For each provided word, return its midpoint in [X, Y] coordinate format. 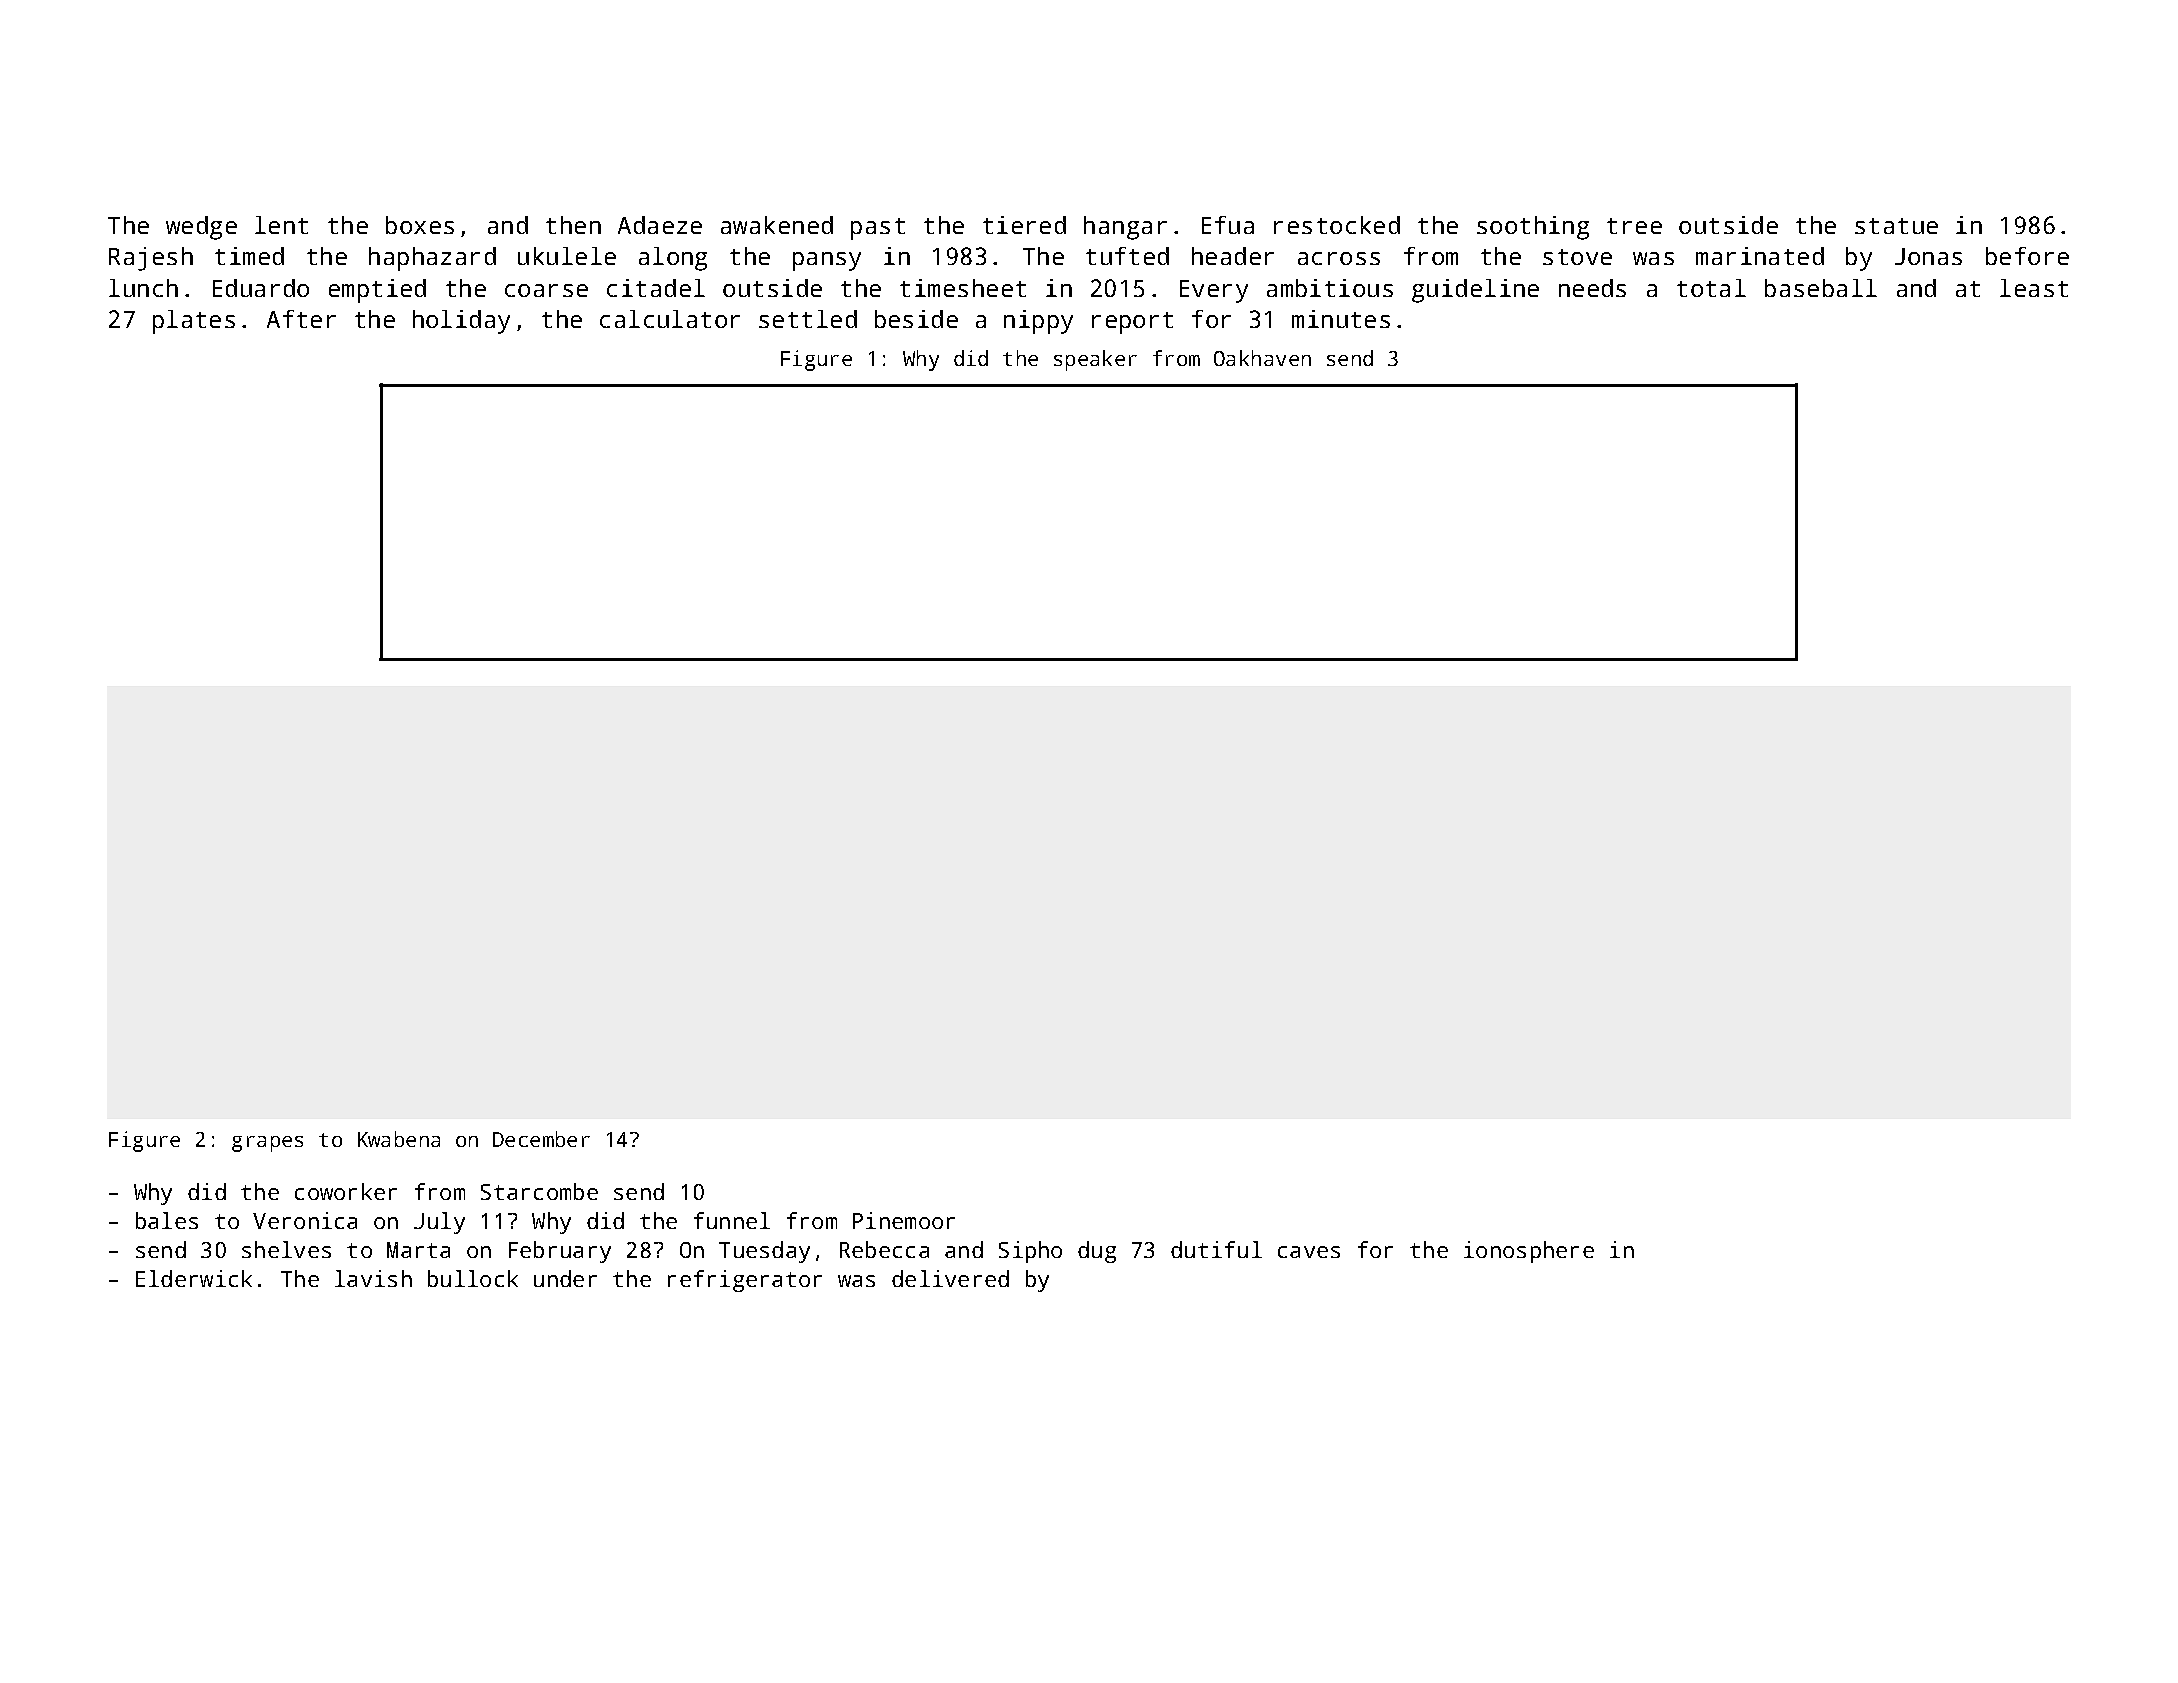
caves [1309, 1252]
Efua [1228, 225]
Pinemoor [904, 1220]
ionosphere [1529, 1252]
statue [1896, 226]
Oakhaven [1262, 358]
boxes [420, 225]
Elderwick [194, 1278]
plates [194, 322]
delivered [950, 1278]
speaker [1095, 360]
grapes [267, 1144]
